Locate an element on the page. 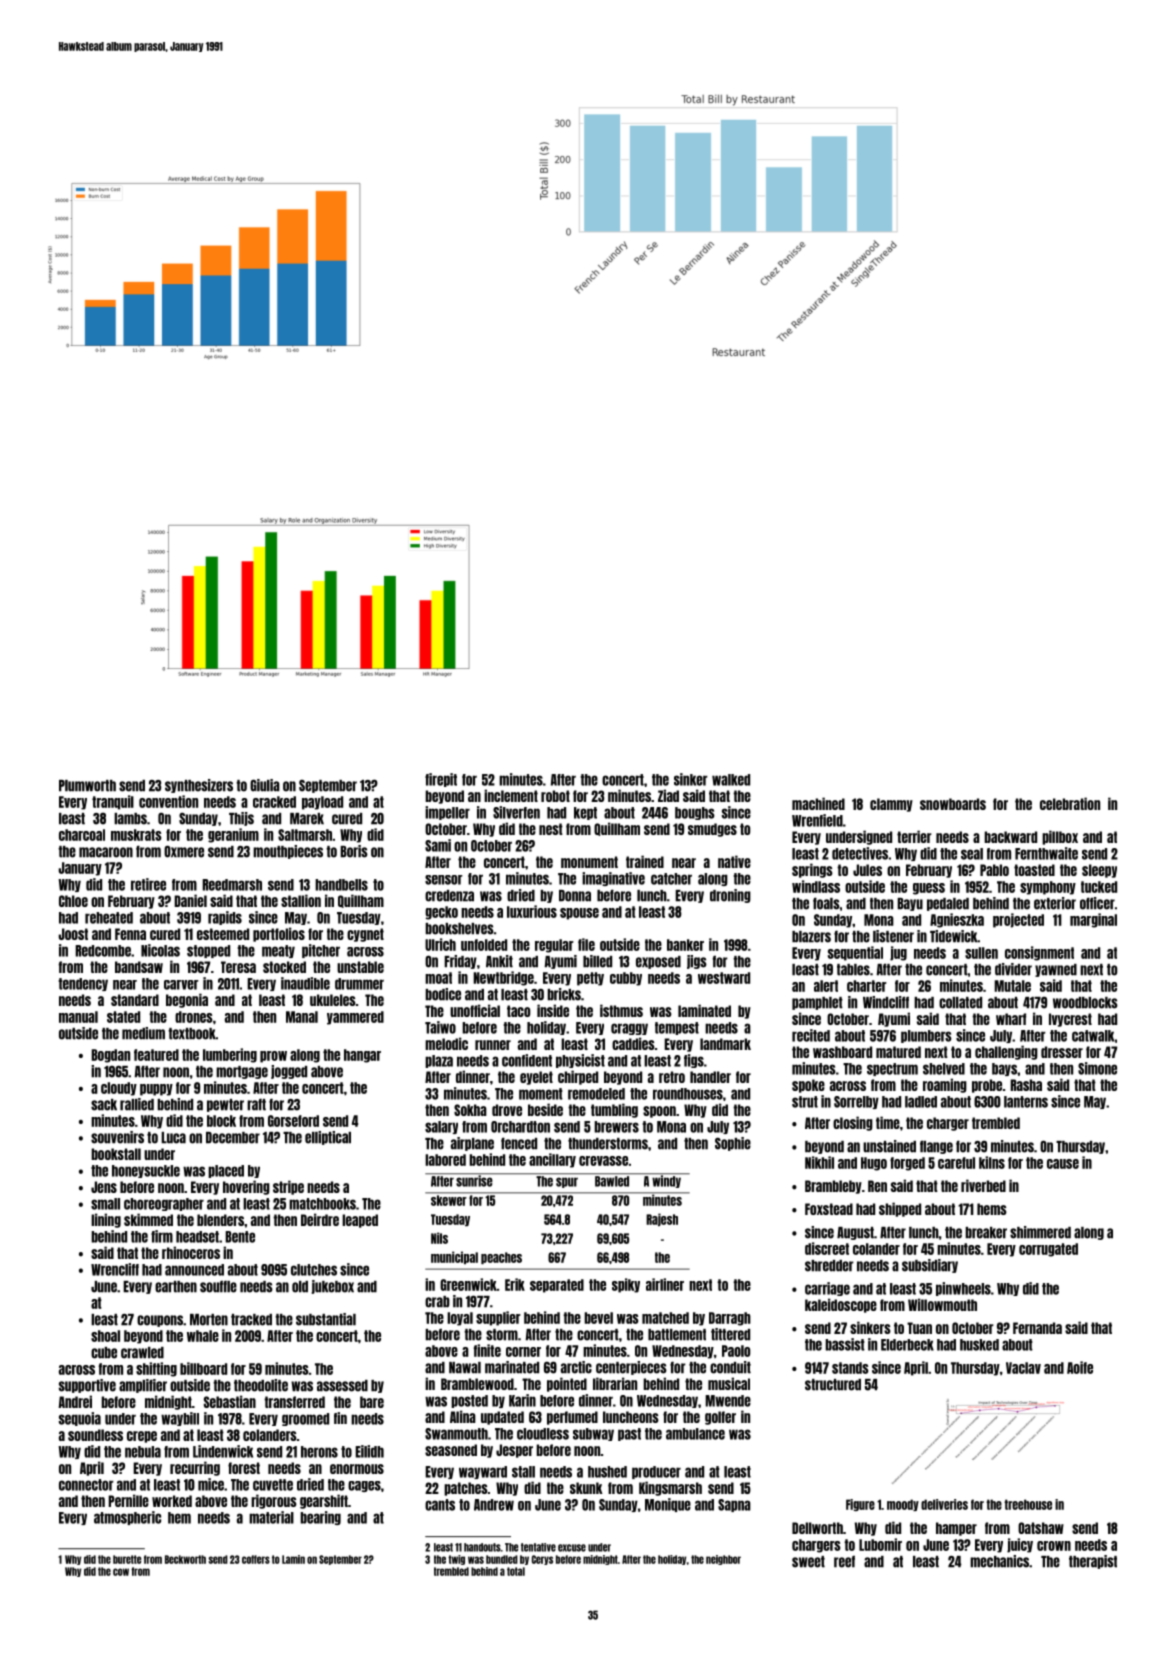  Luca is located at coordinates (173, 1138).
